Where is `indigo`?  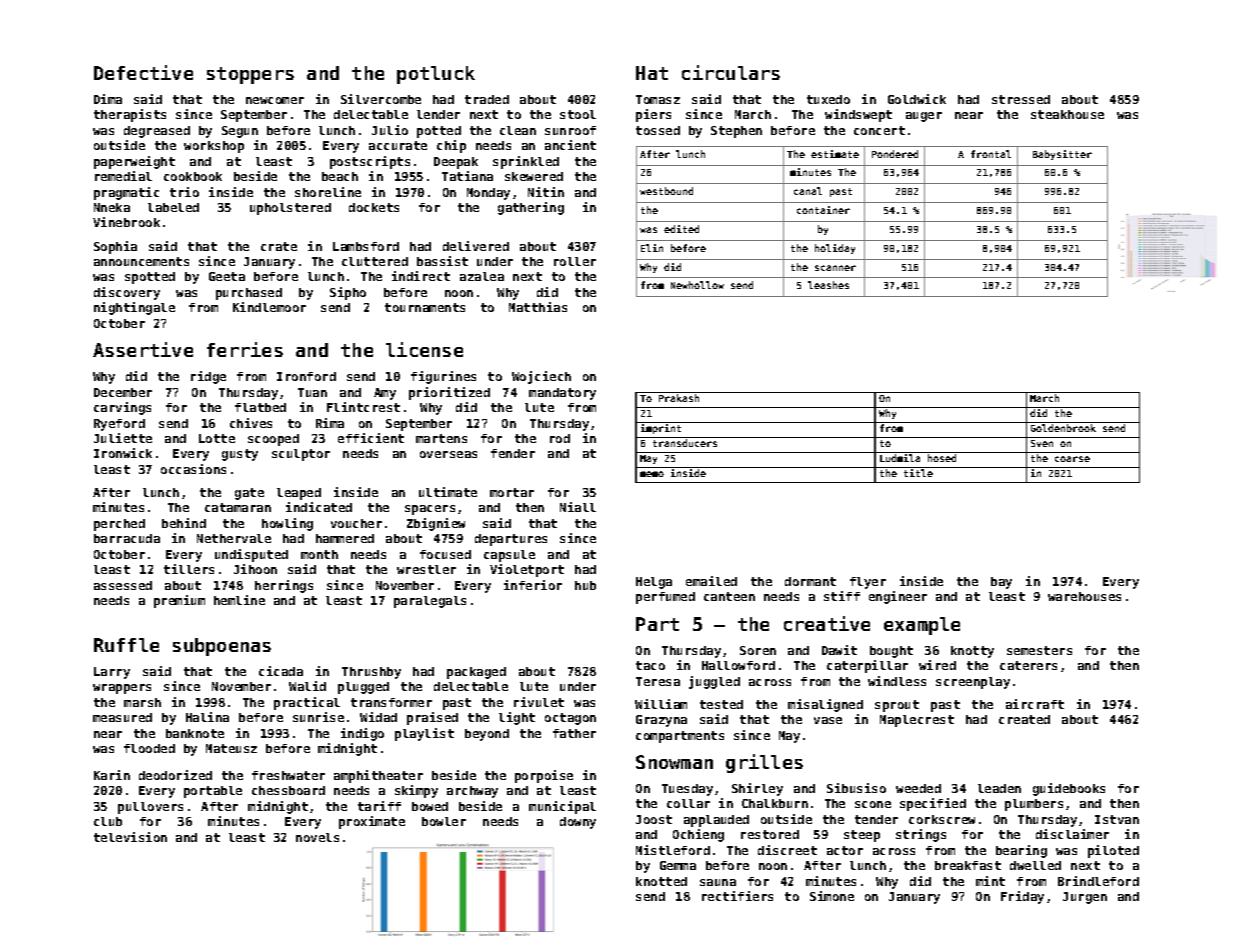 indigo is located at coordinates (362, 734).
